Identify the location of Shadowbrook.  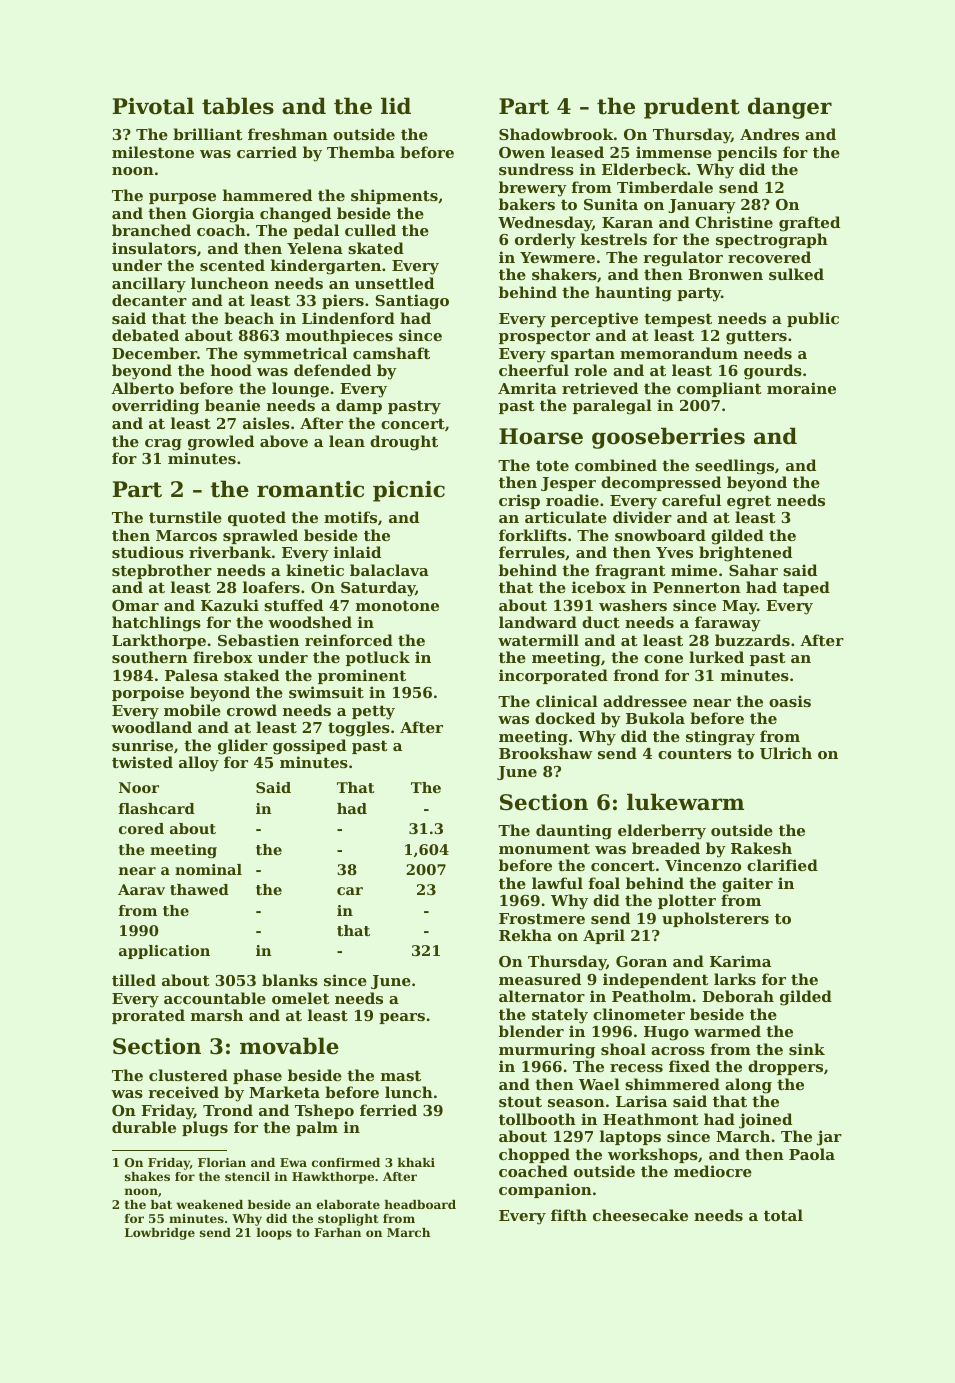
(556, 134).
